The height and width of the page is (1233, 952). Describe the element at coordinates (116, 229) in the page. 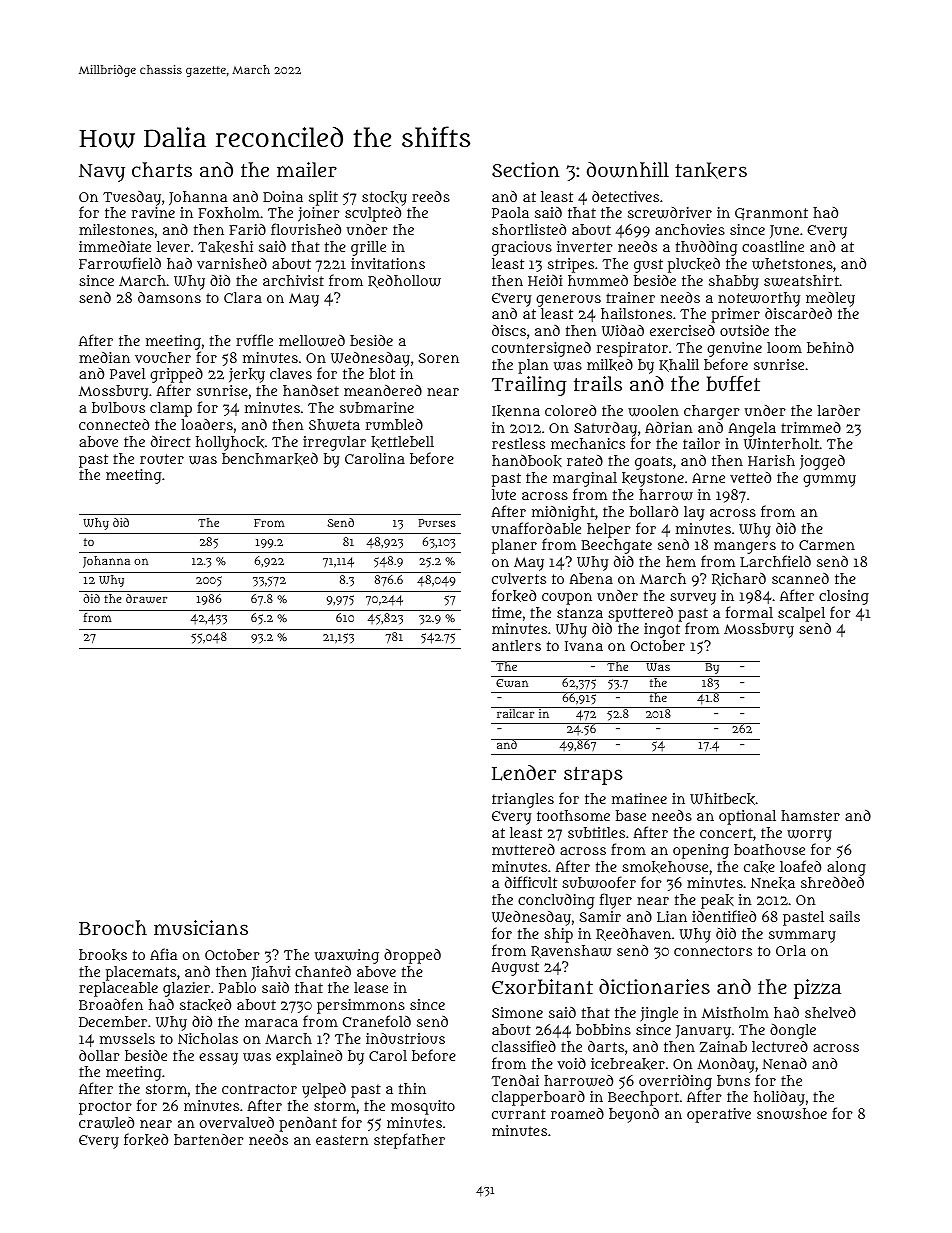

I see `milestones` at that location.
